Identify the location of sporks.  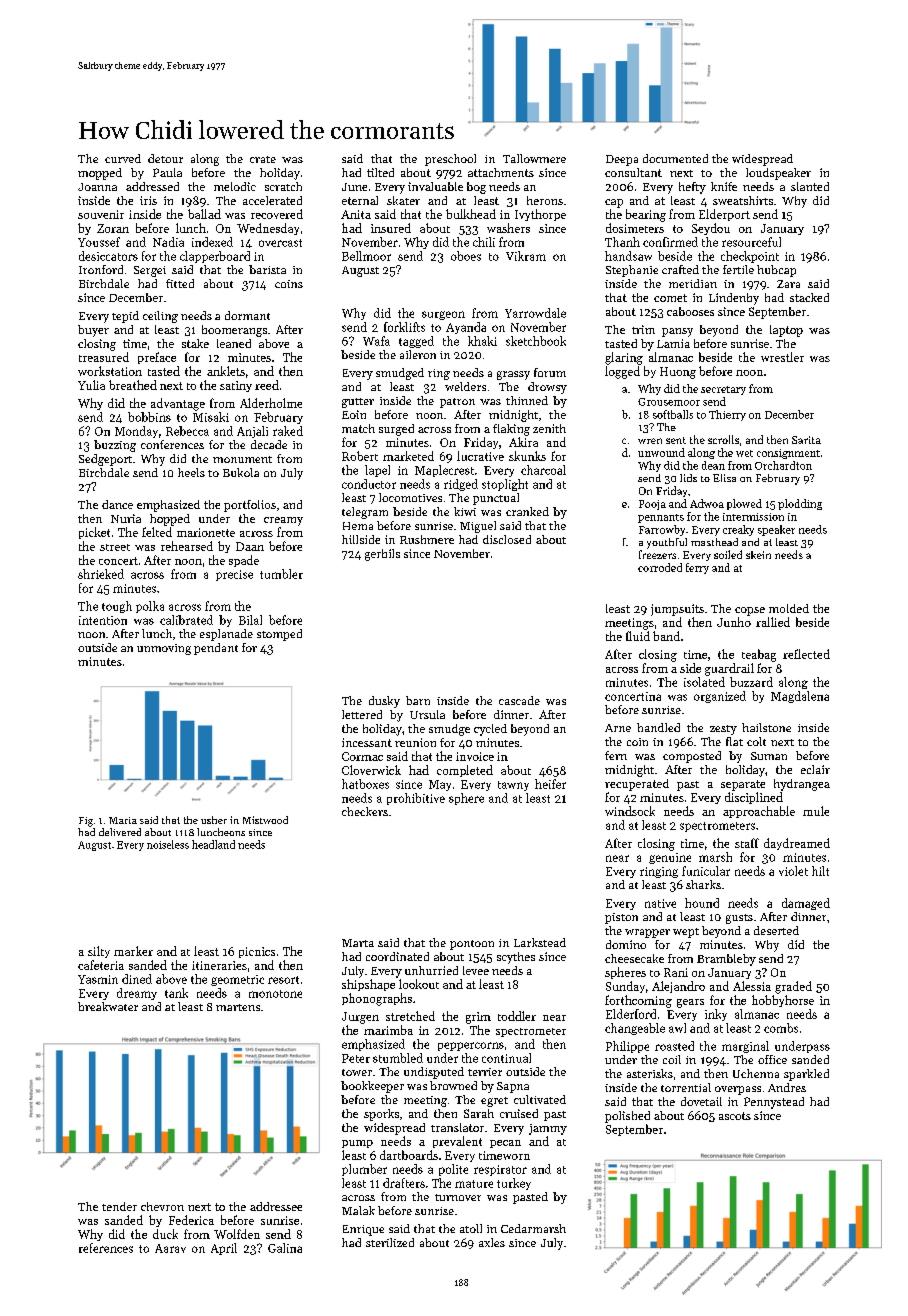
(381, 1115).
